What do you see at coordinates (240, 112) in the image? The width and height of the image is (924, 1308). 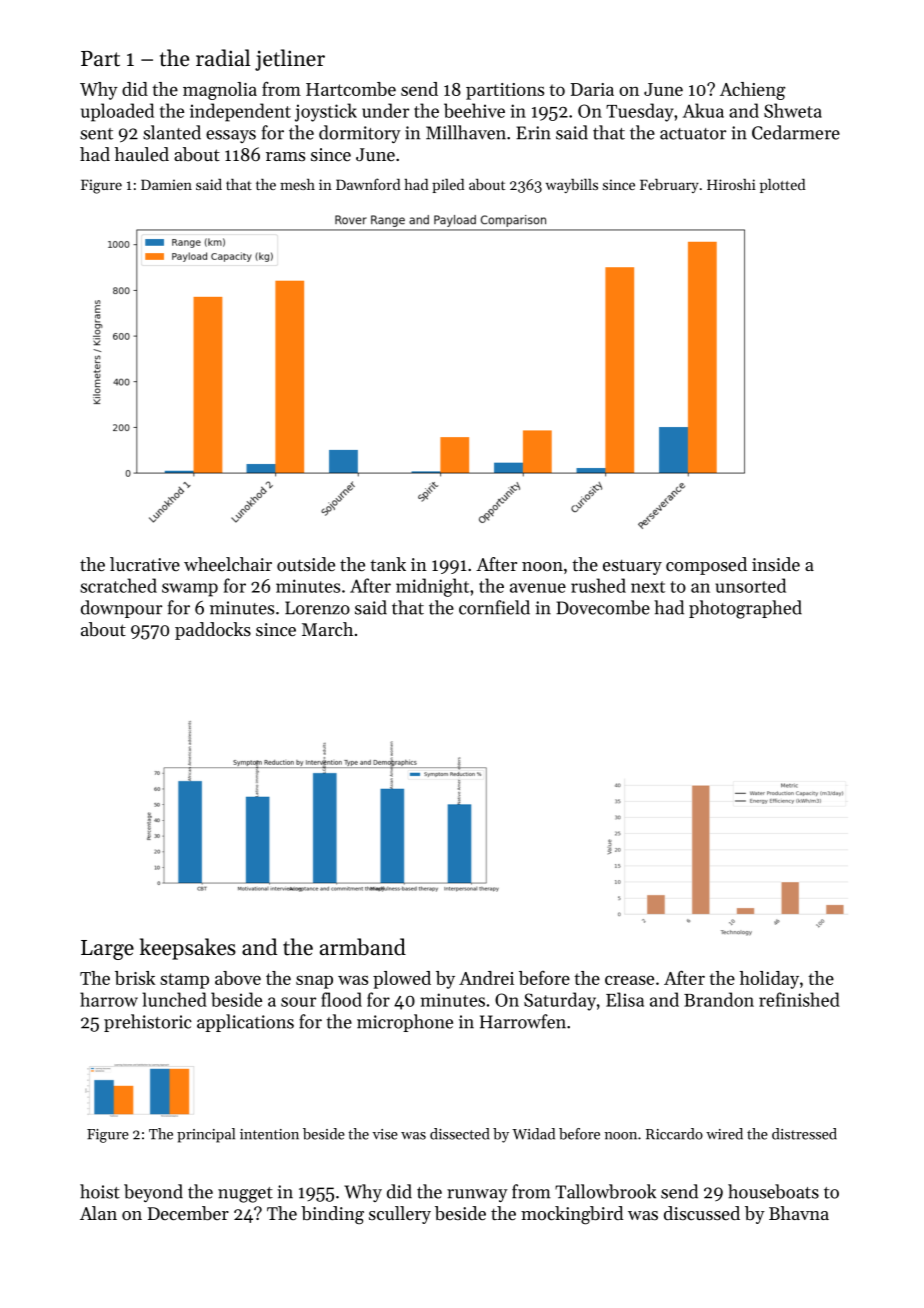 I see `independent` at bounding box center [240, 112].
